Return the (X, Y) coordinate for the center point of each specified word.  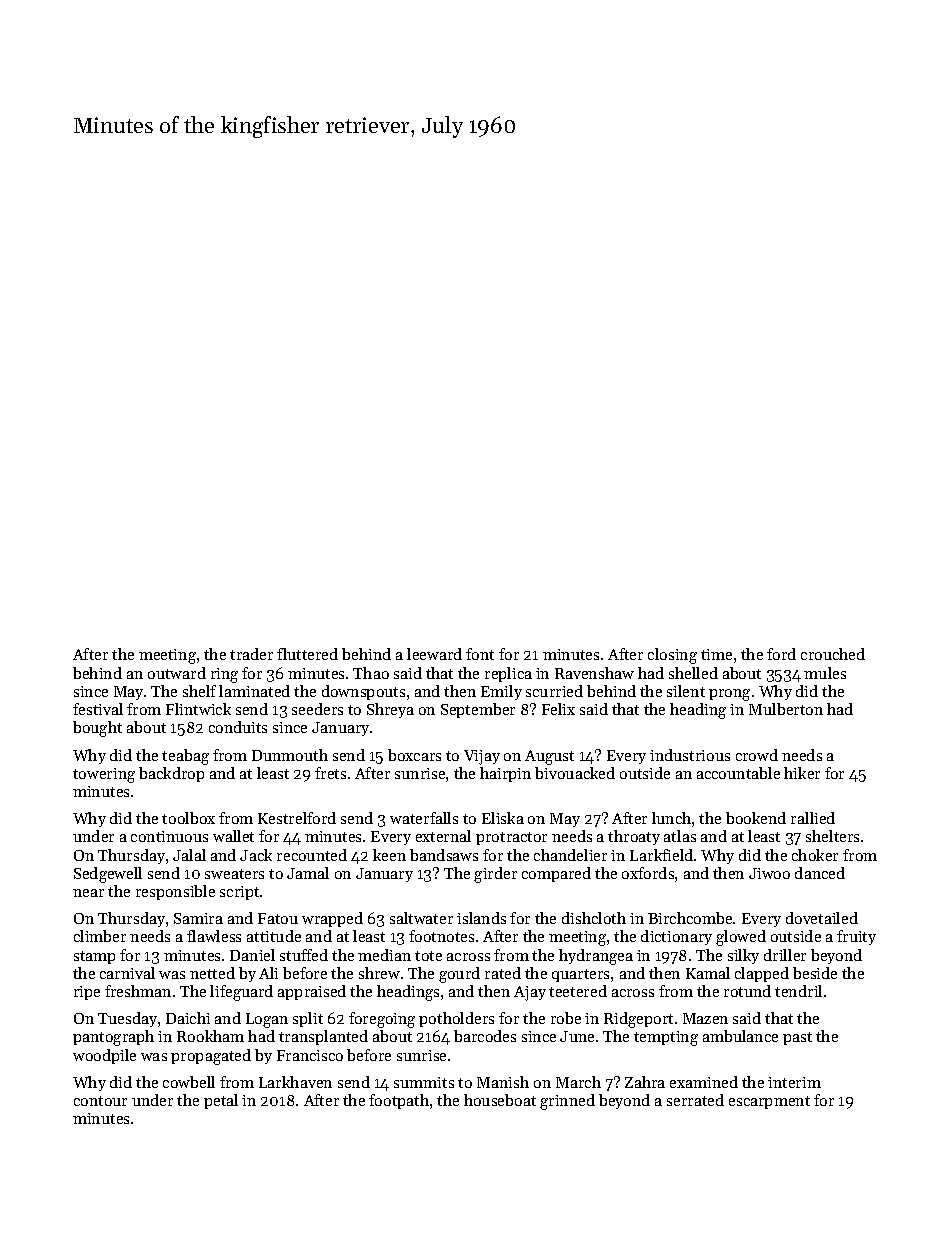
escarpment (769, 1102)
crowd (757, 755)
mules (825, 673)
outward (177, 673)
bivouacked (575, 773)
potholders (456, 1019)
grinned (567, 1102)
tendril (798, 991)
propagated (211, 1057)
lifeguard (241, 993)
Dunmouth (290, 755)
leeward (434, 654)
